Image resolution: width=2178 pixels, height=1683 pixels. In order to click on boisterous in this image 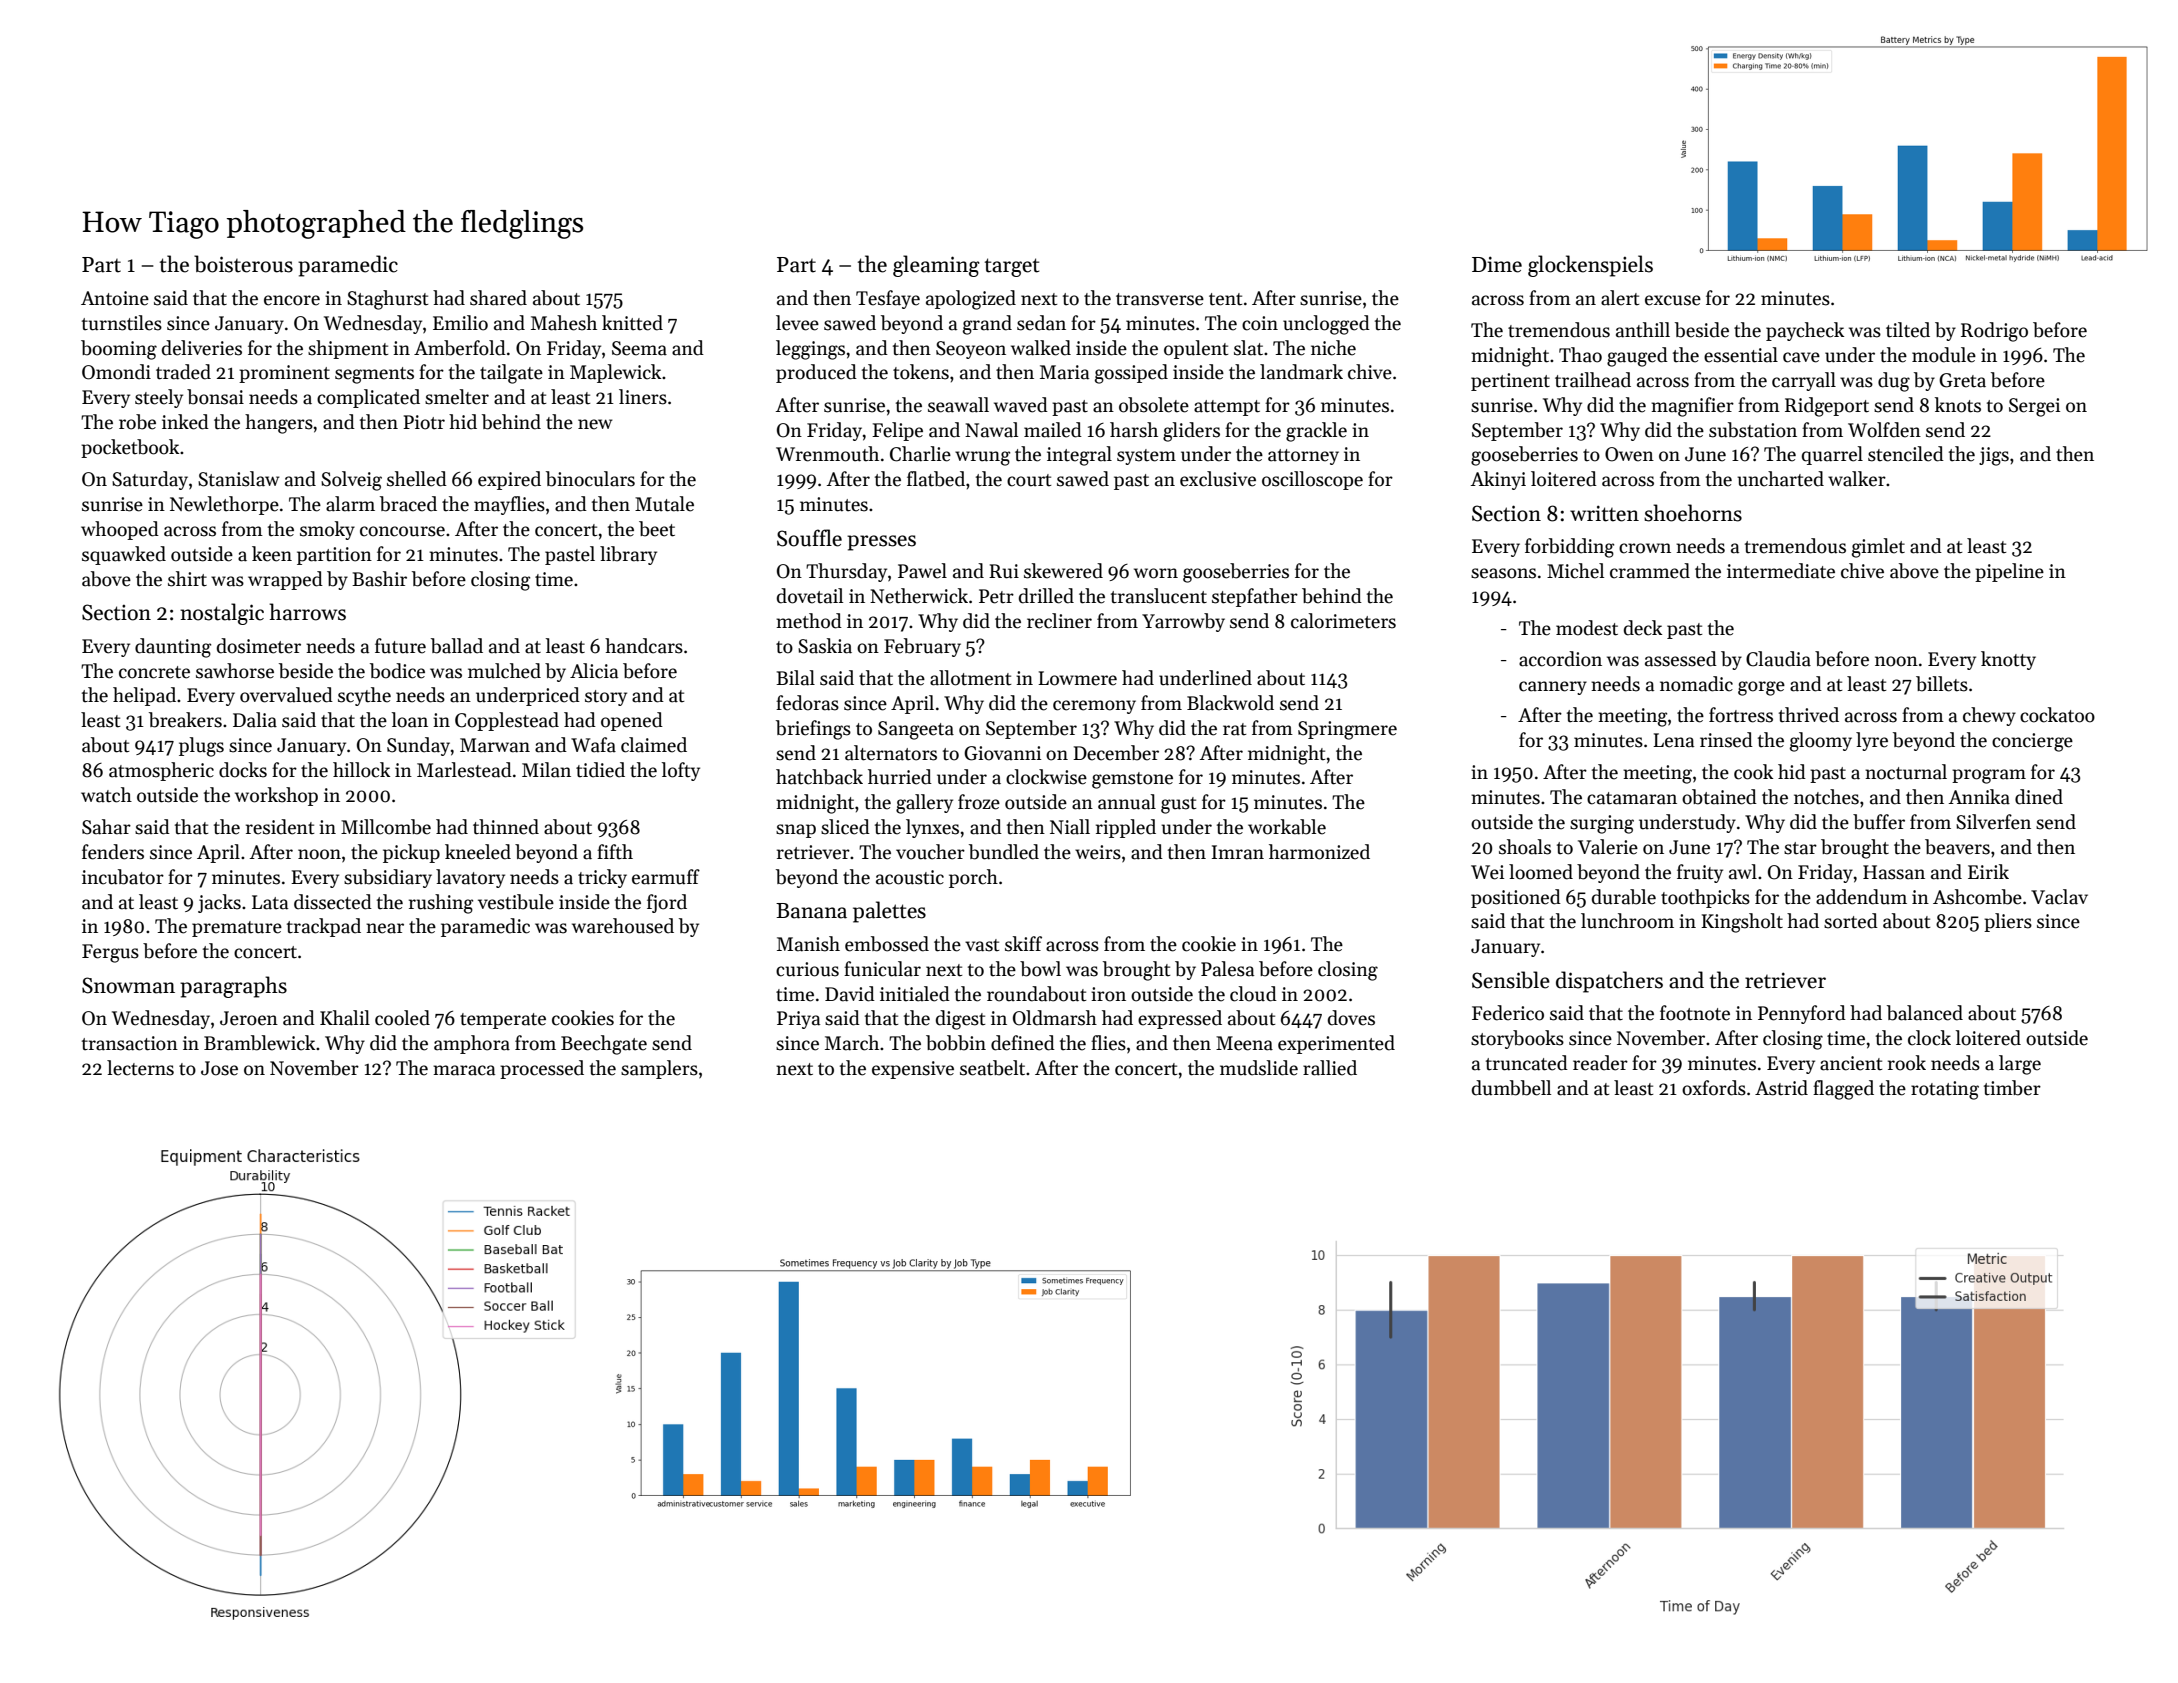, I will do `click(243, 264)`.
